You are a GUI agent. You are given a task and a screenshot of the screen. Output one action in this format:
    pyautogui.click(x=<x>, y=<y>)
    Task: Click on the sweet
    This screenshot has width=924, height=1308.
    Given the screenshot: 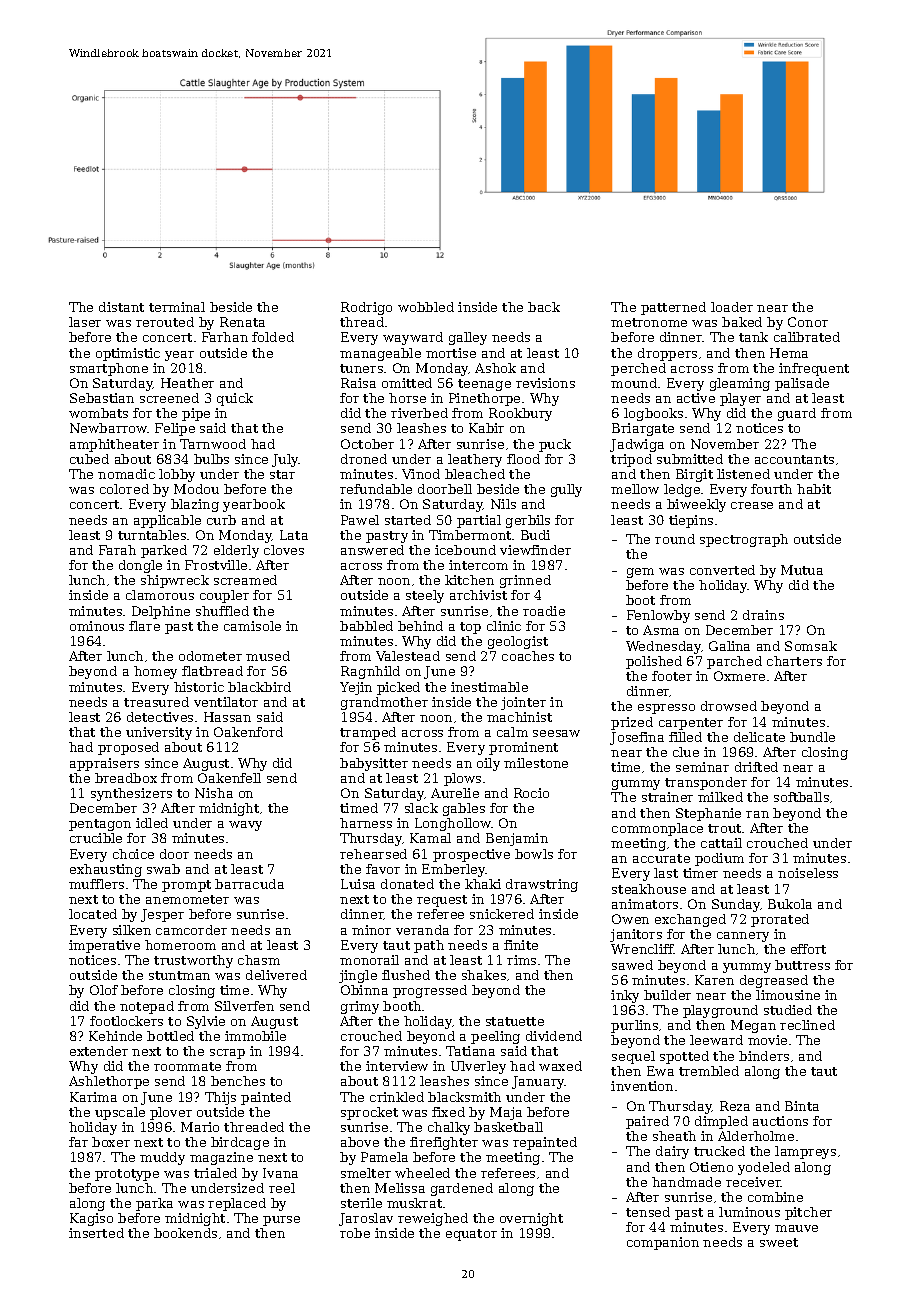 What is the action you would take?
    pyautogui.click(x=779, y=1242)
